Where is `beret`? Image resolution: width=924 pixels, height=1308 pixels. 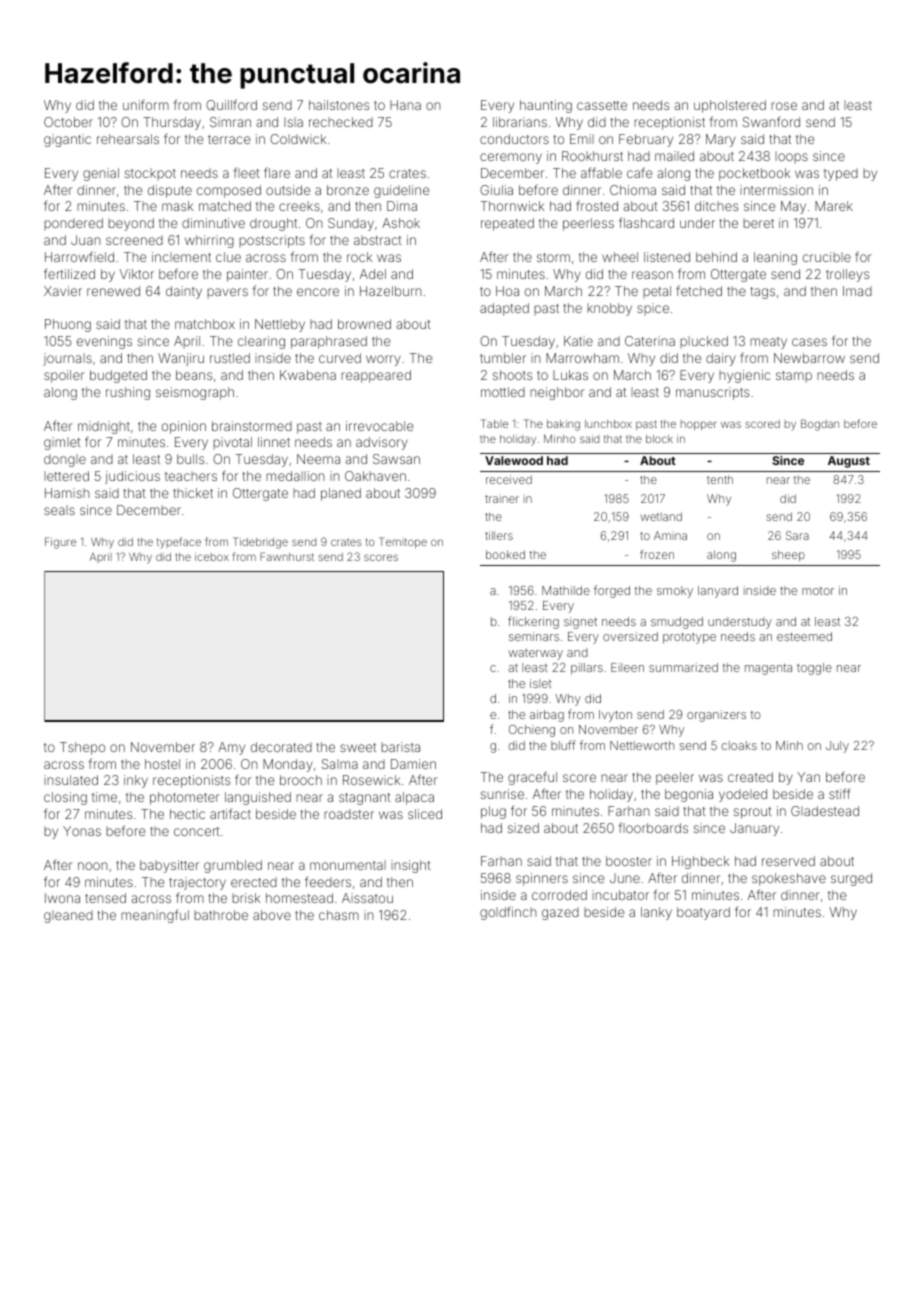
beret is located at coordinates (758, 223).
